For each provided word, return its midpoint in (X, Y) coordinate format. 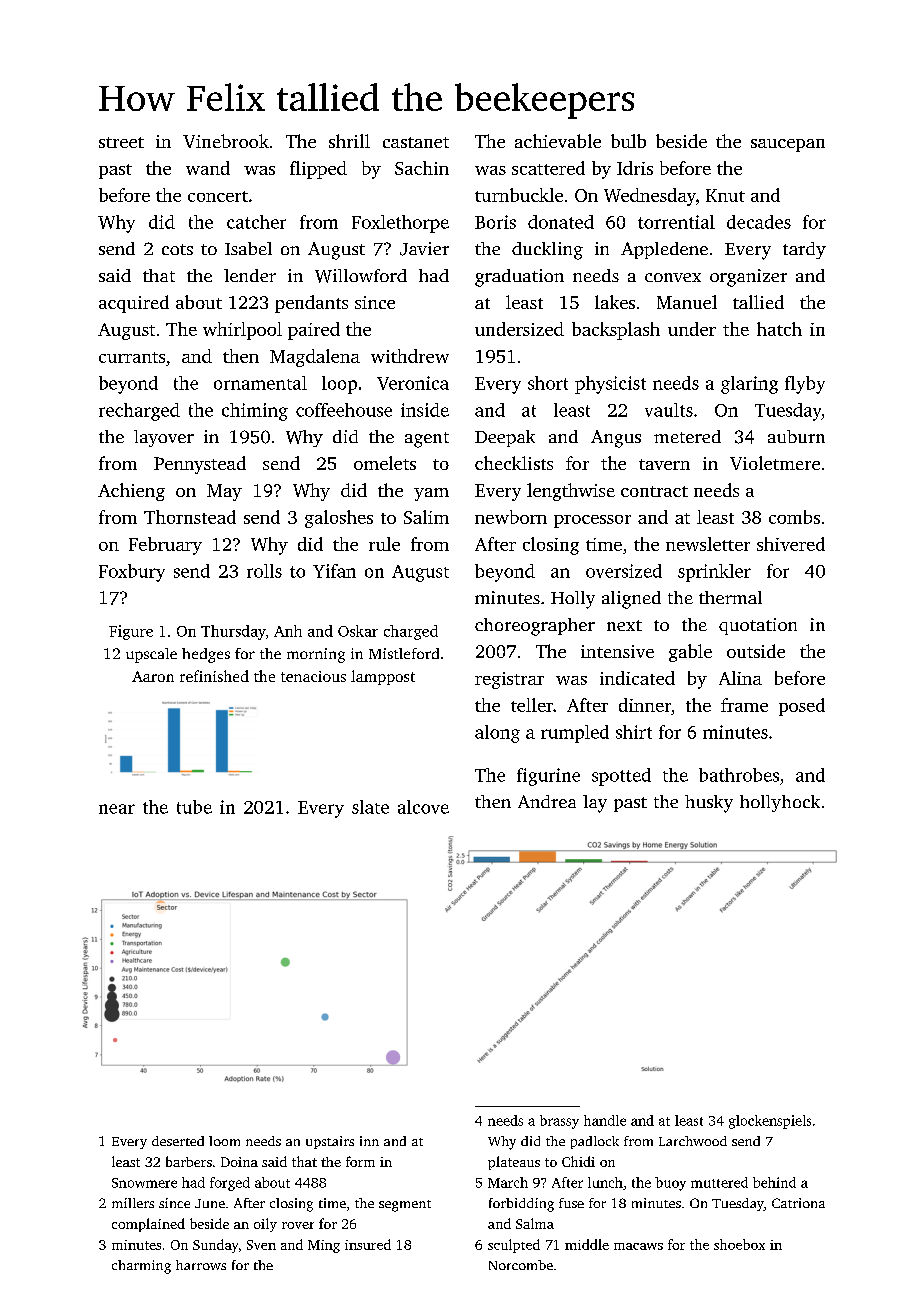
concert (218, 196)
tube (194, 807)
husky (709, 804)
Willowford (361, 276)
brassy (559, 1122)
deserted (178, 1141)
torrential (676, 222)
